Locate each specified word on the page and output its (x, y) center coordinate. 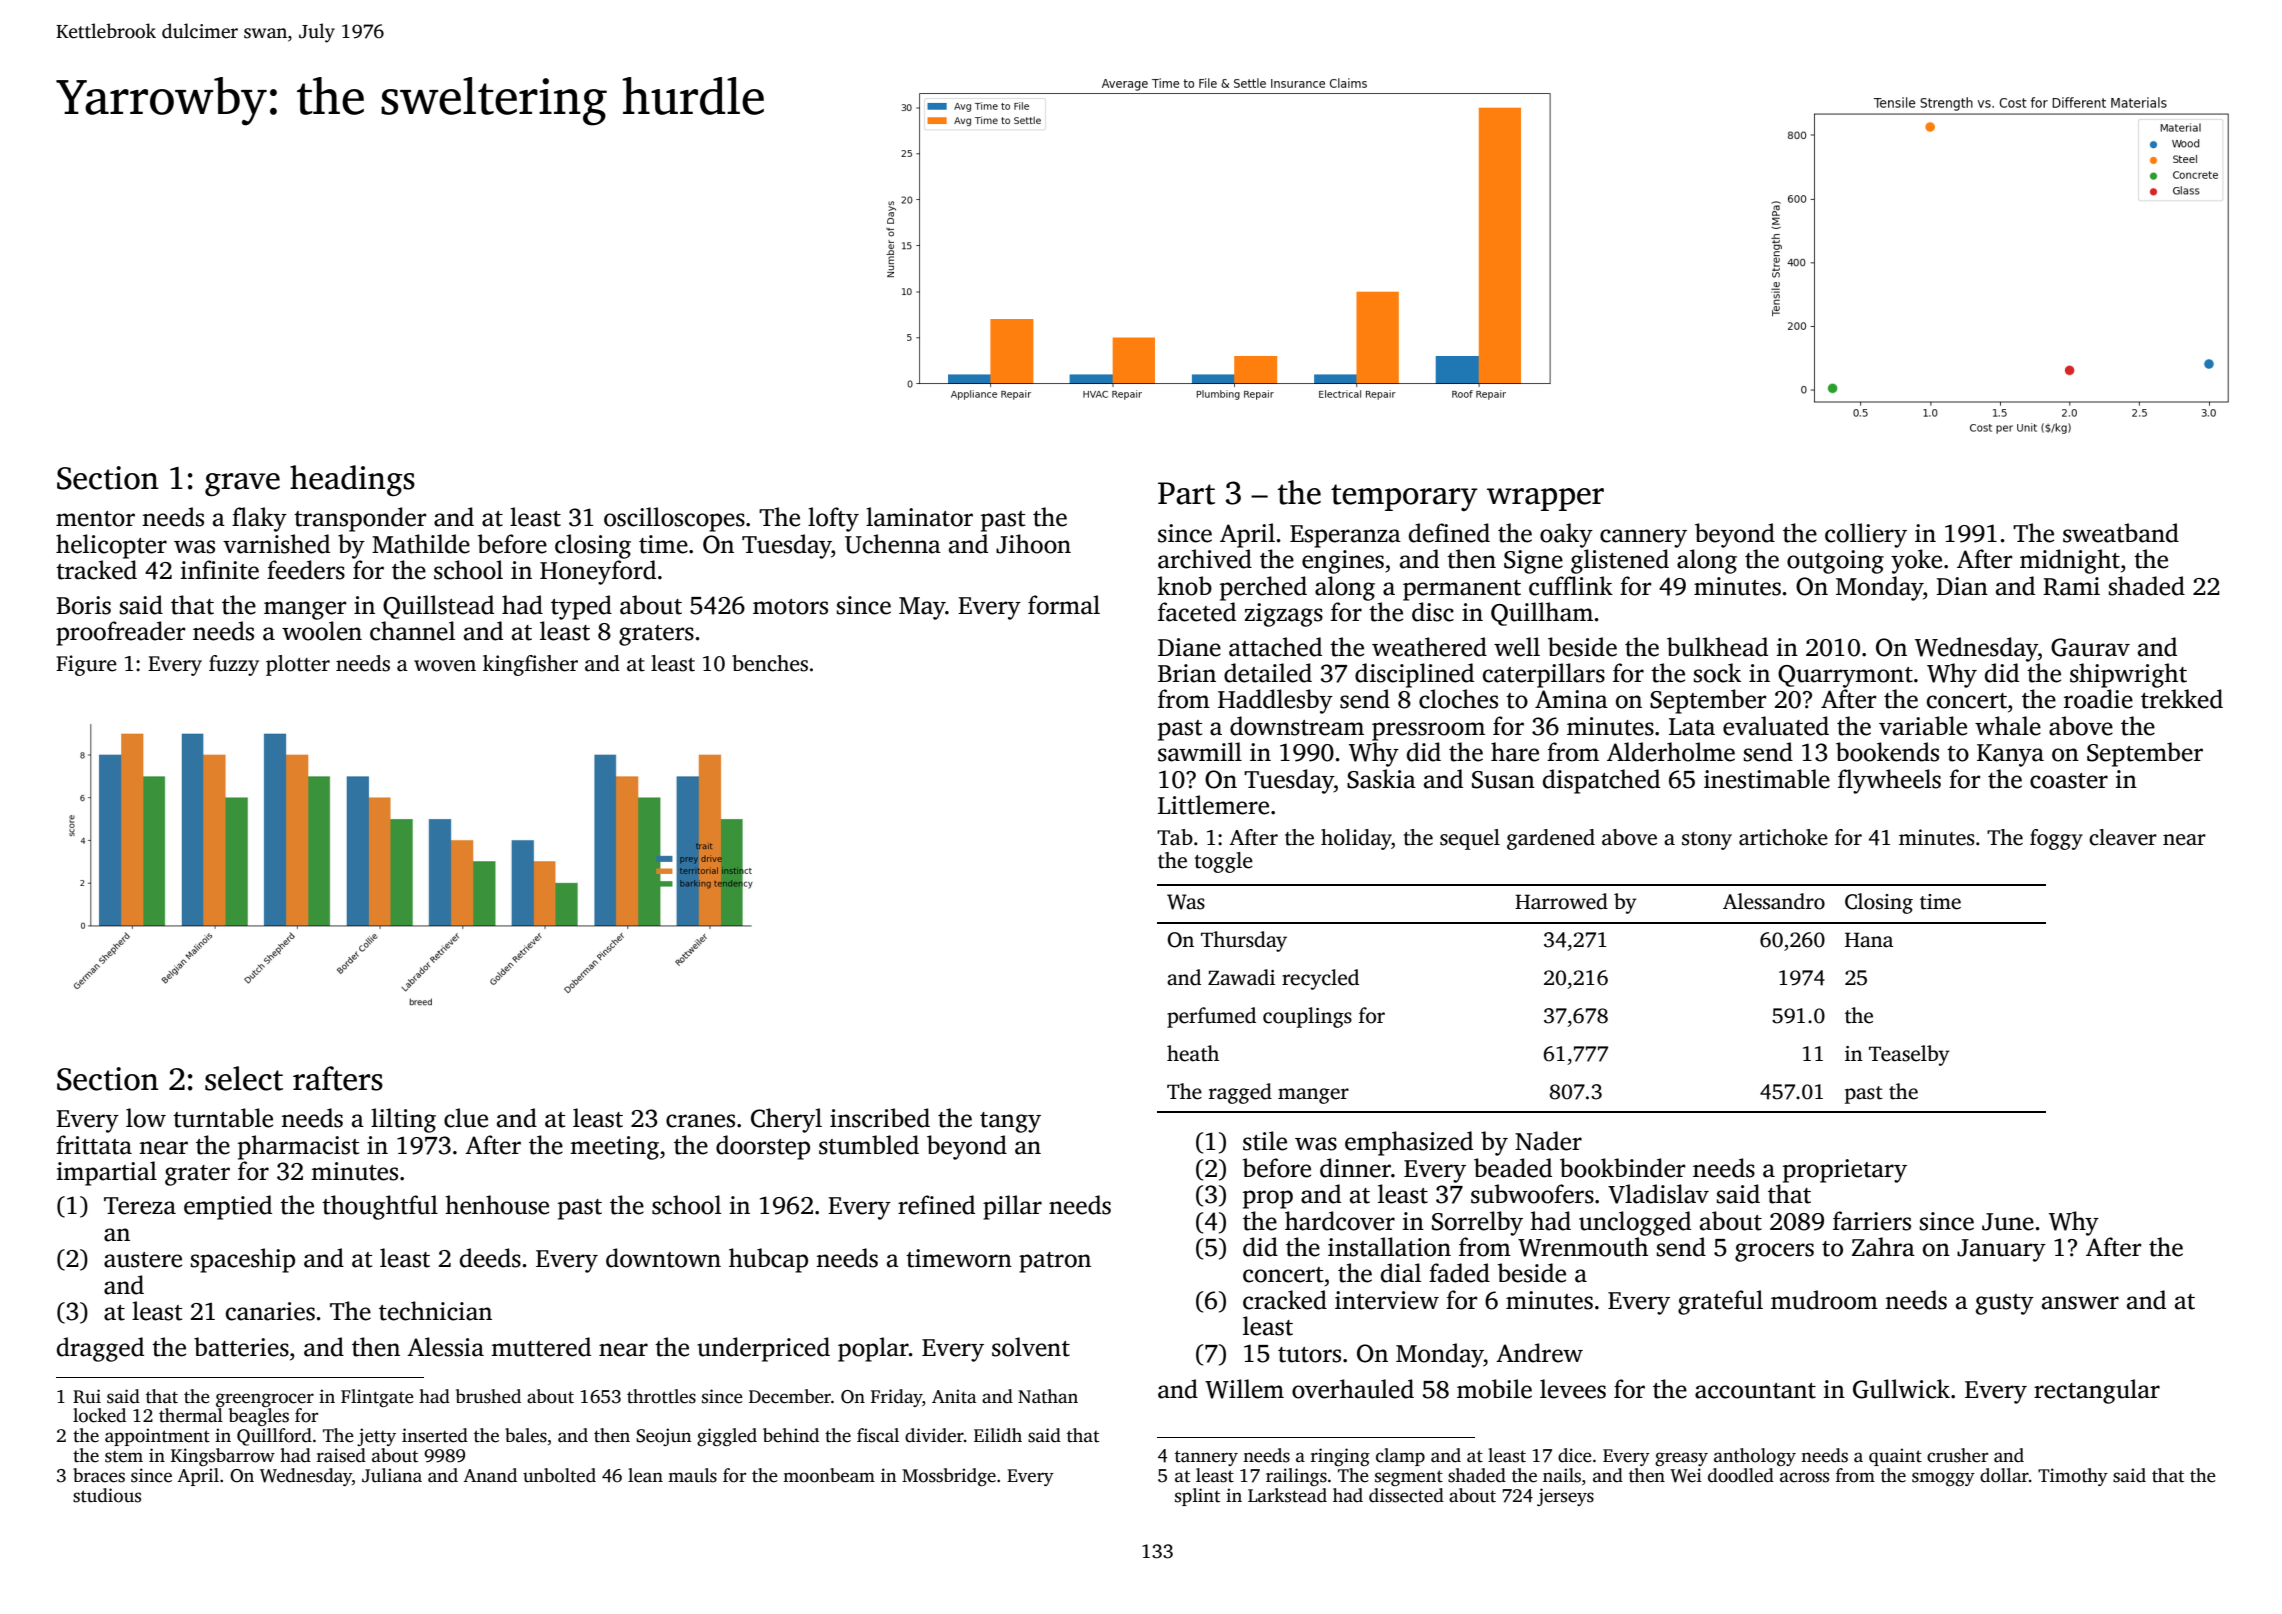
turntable (223, 1118)
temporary (1404, 497)
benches (770, 663)
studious (107, 1495)
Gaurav (2090, 647)
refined (936, 1205)
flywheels (1889, 781)
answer (2080, 1303)
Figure (86, 665)
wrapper (1545, 499)
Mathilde (421, 544)
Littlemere (1213, 805)
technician (435, 1311)
